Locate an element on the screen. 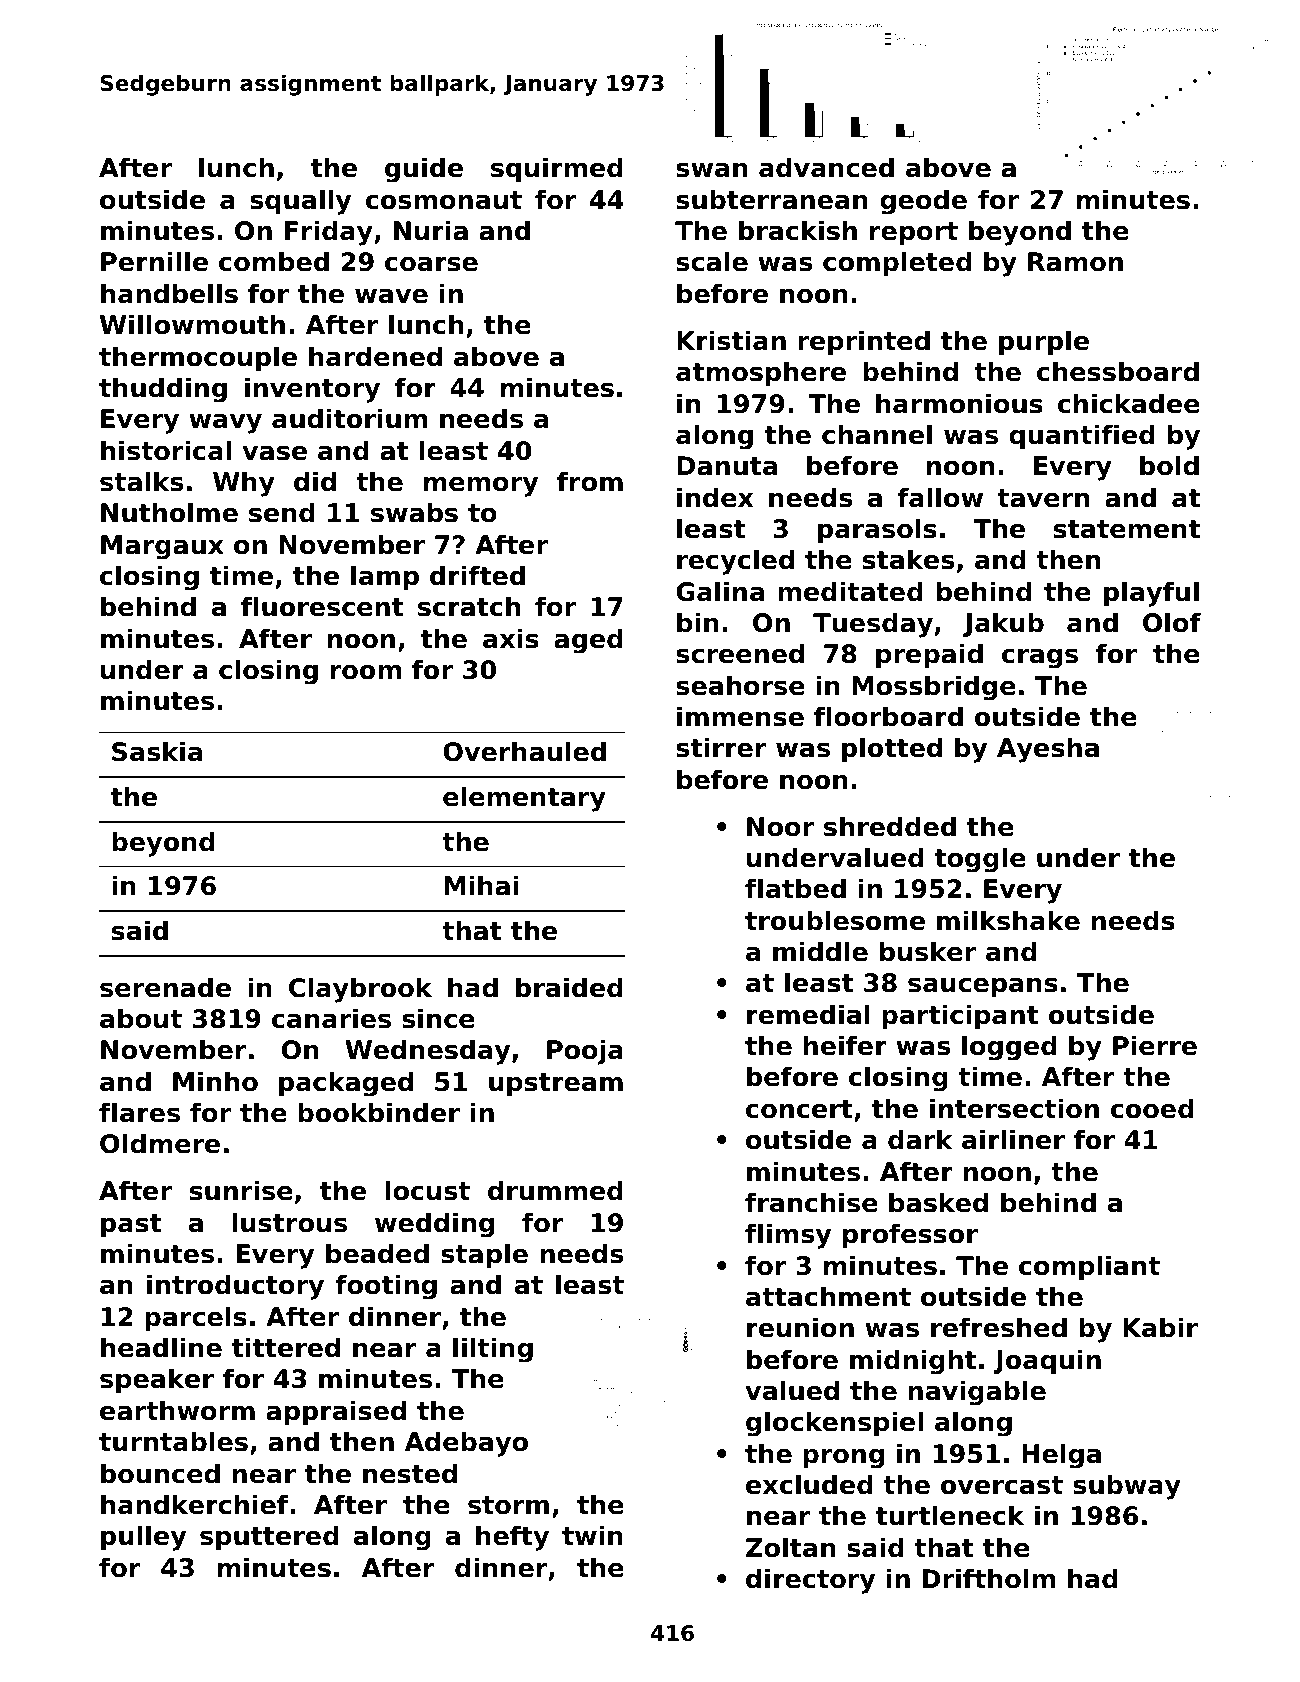 Image resolution: width=1300 pixels, height=1682 pixels. sputtered is located at coordinates (269, 1538).
